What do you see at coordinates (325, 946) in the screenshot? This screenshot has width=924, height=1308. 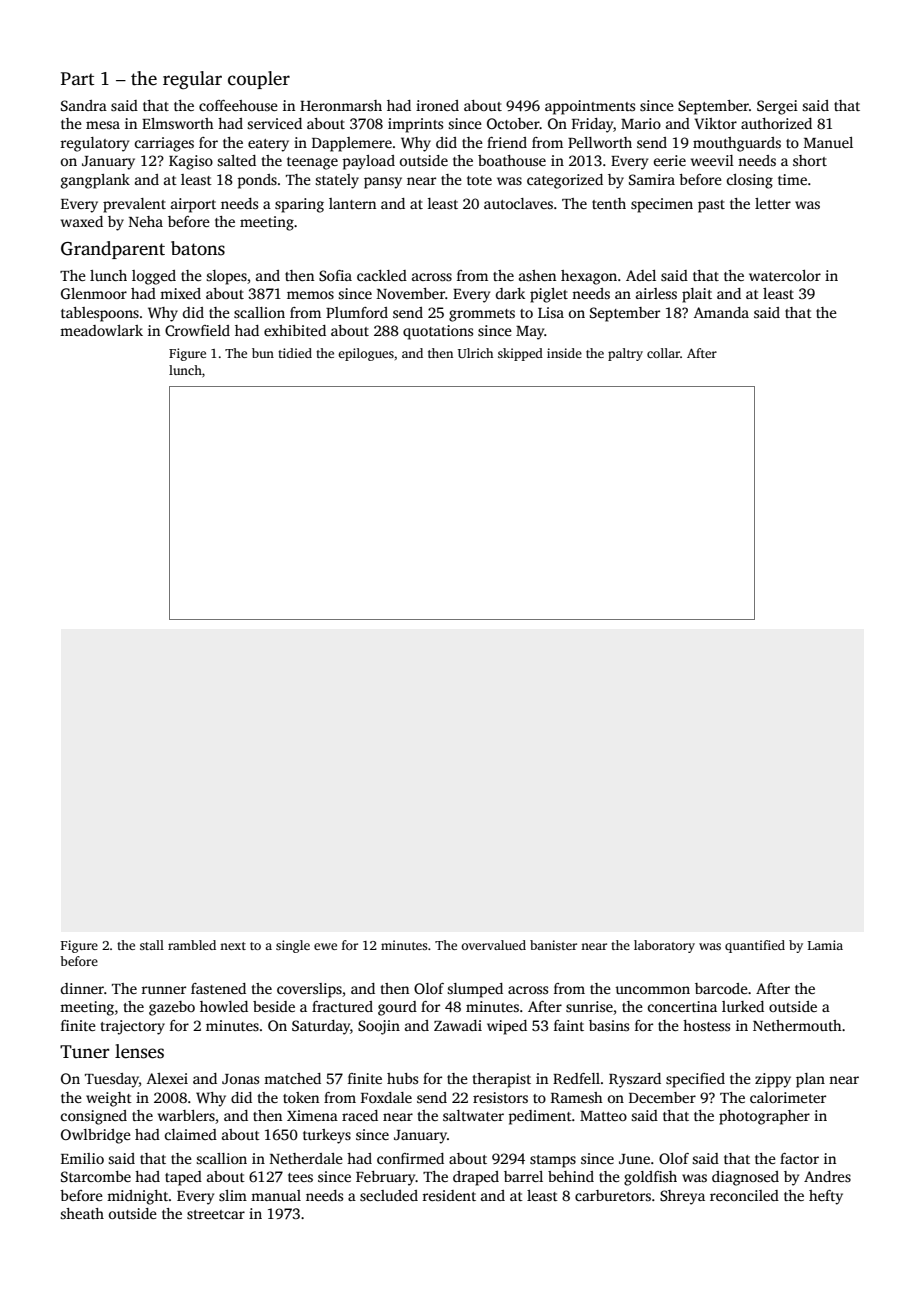 I see `ewe` at bounding box center [325, 946].
